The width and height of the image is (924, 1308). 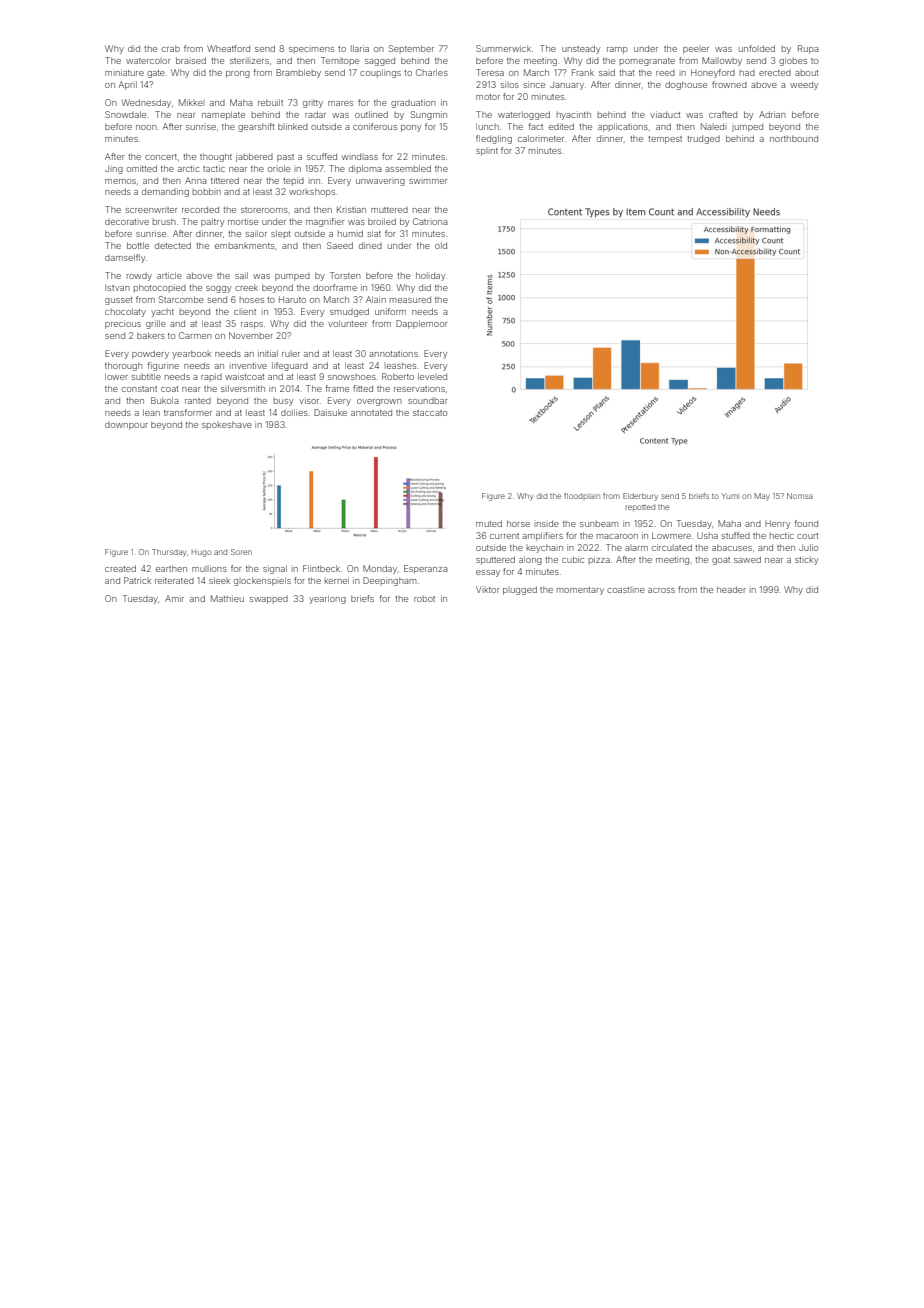 I want to click on gate, so click(x=156, y=74).
